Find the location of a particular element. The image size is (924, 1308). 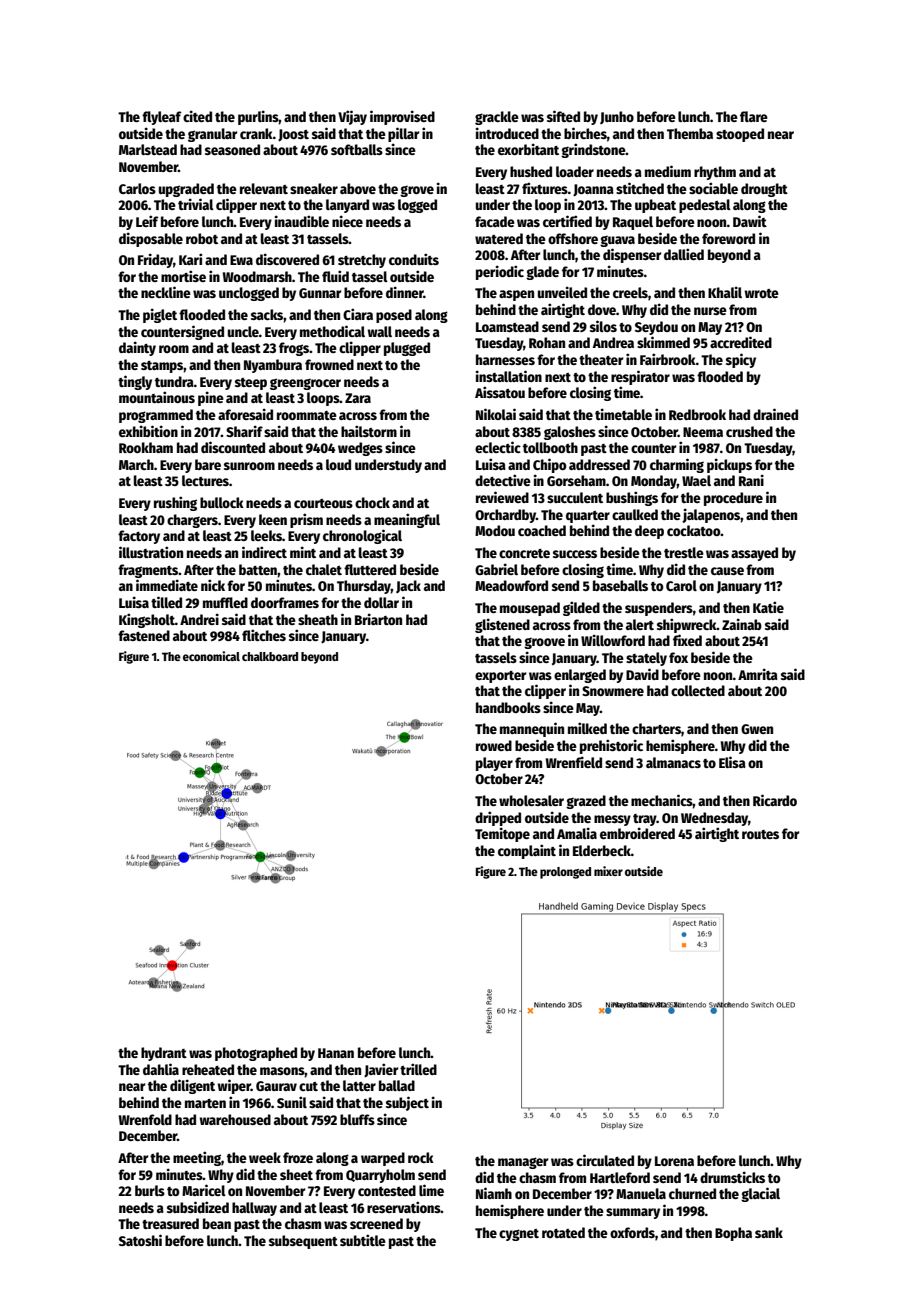

grove is located at coordinates (417, 191).
